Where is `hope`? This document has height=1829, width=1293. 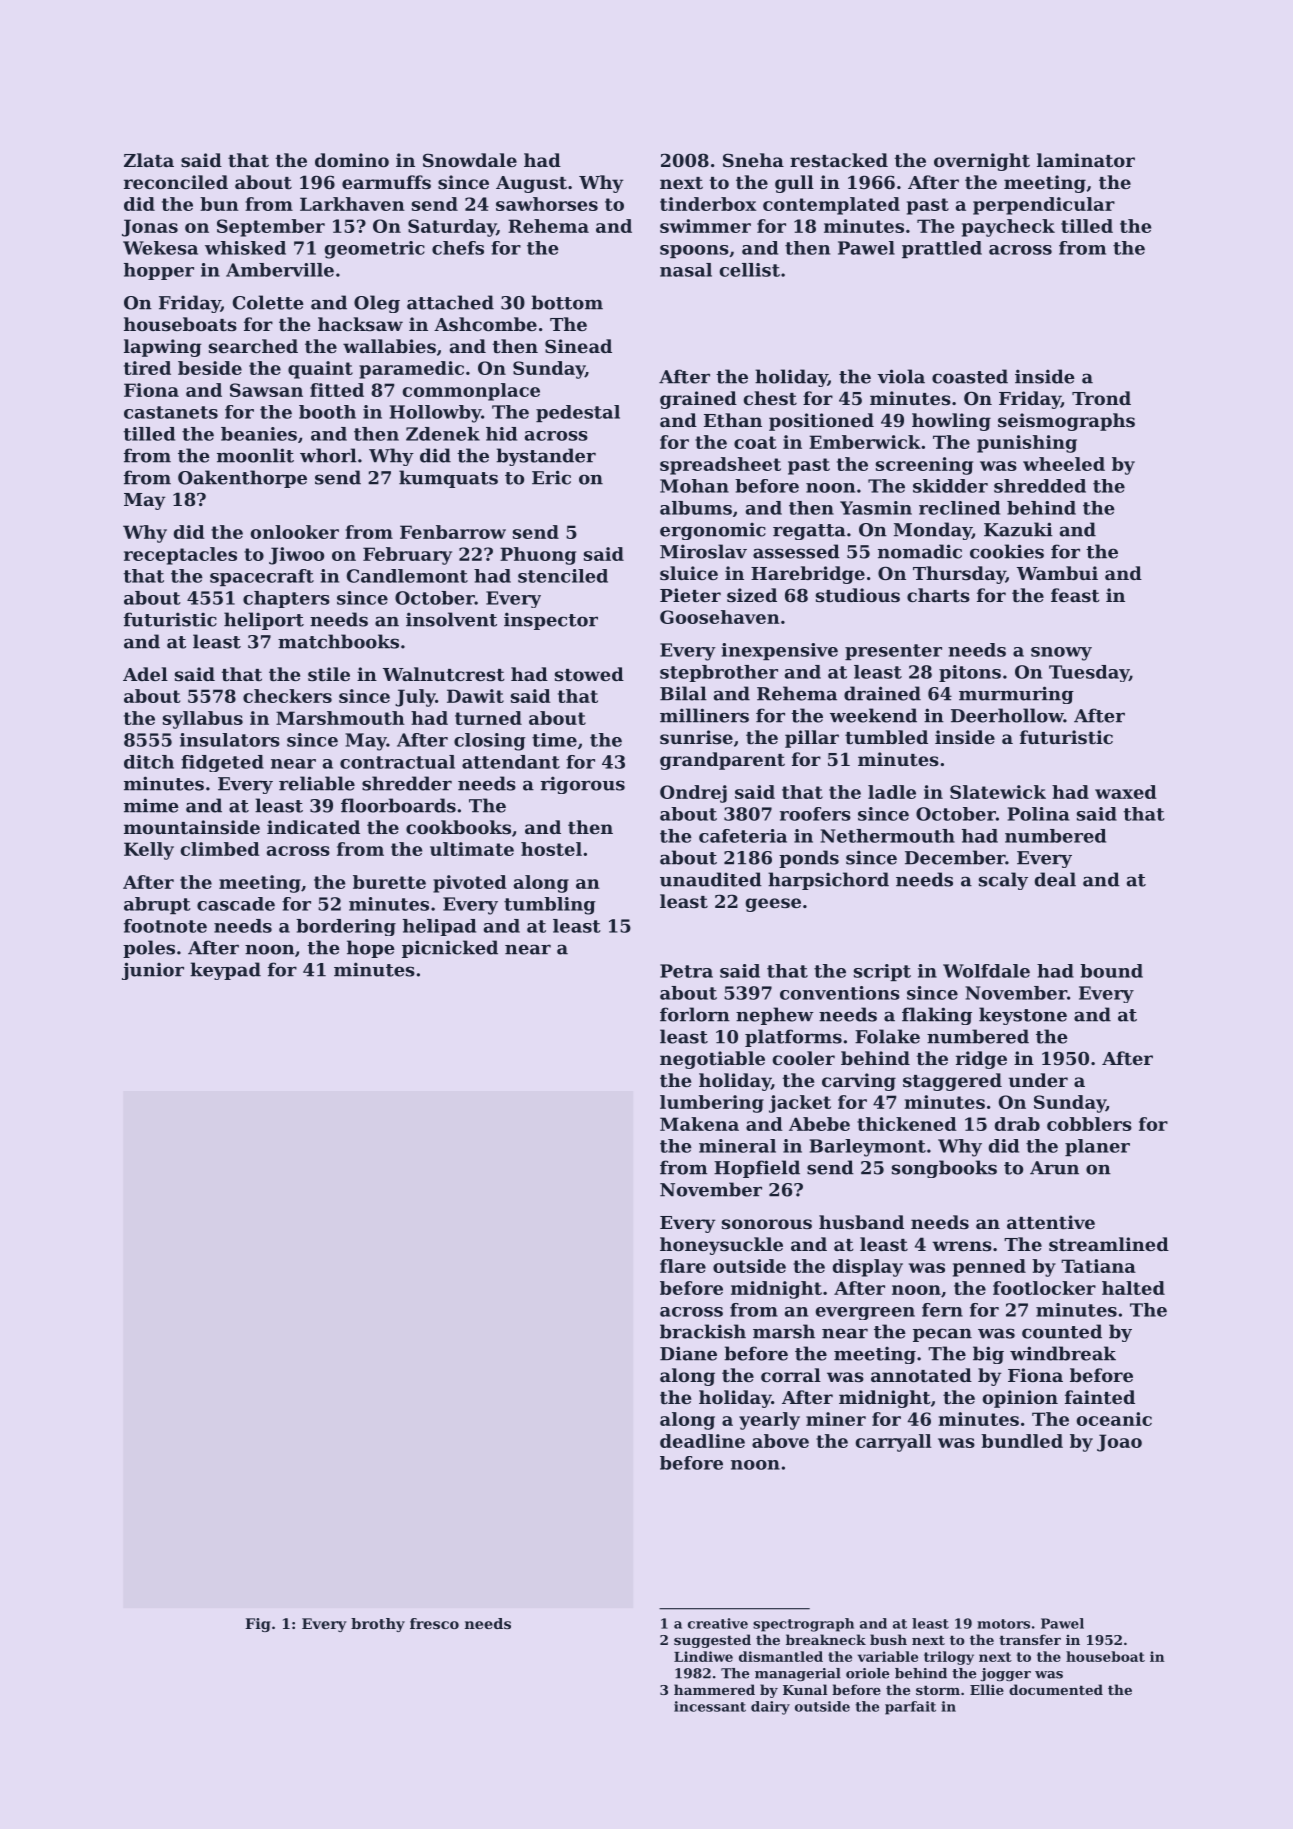
hope is located at coordinates (371, 949).
